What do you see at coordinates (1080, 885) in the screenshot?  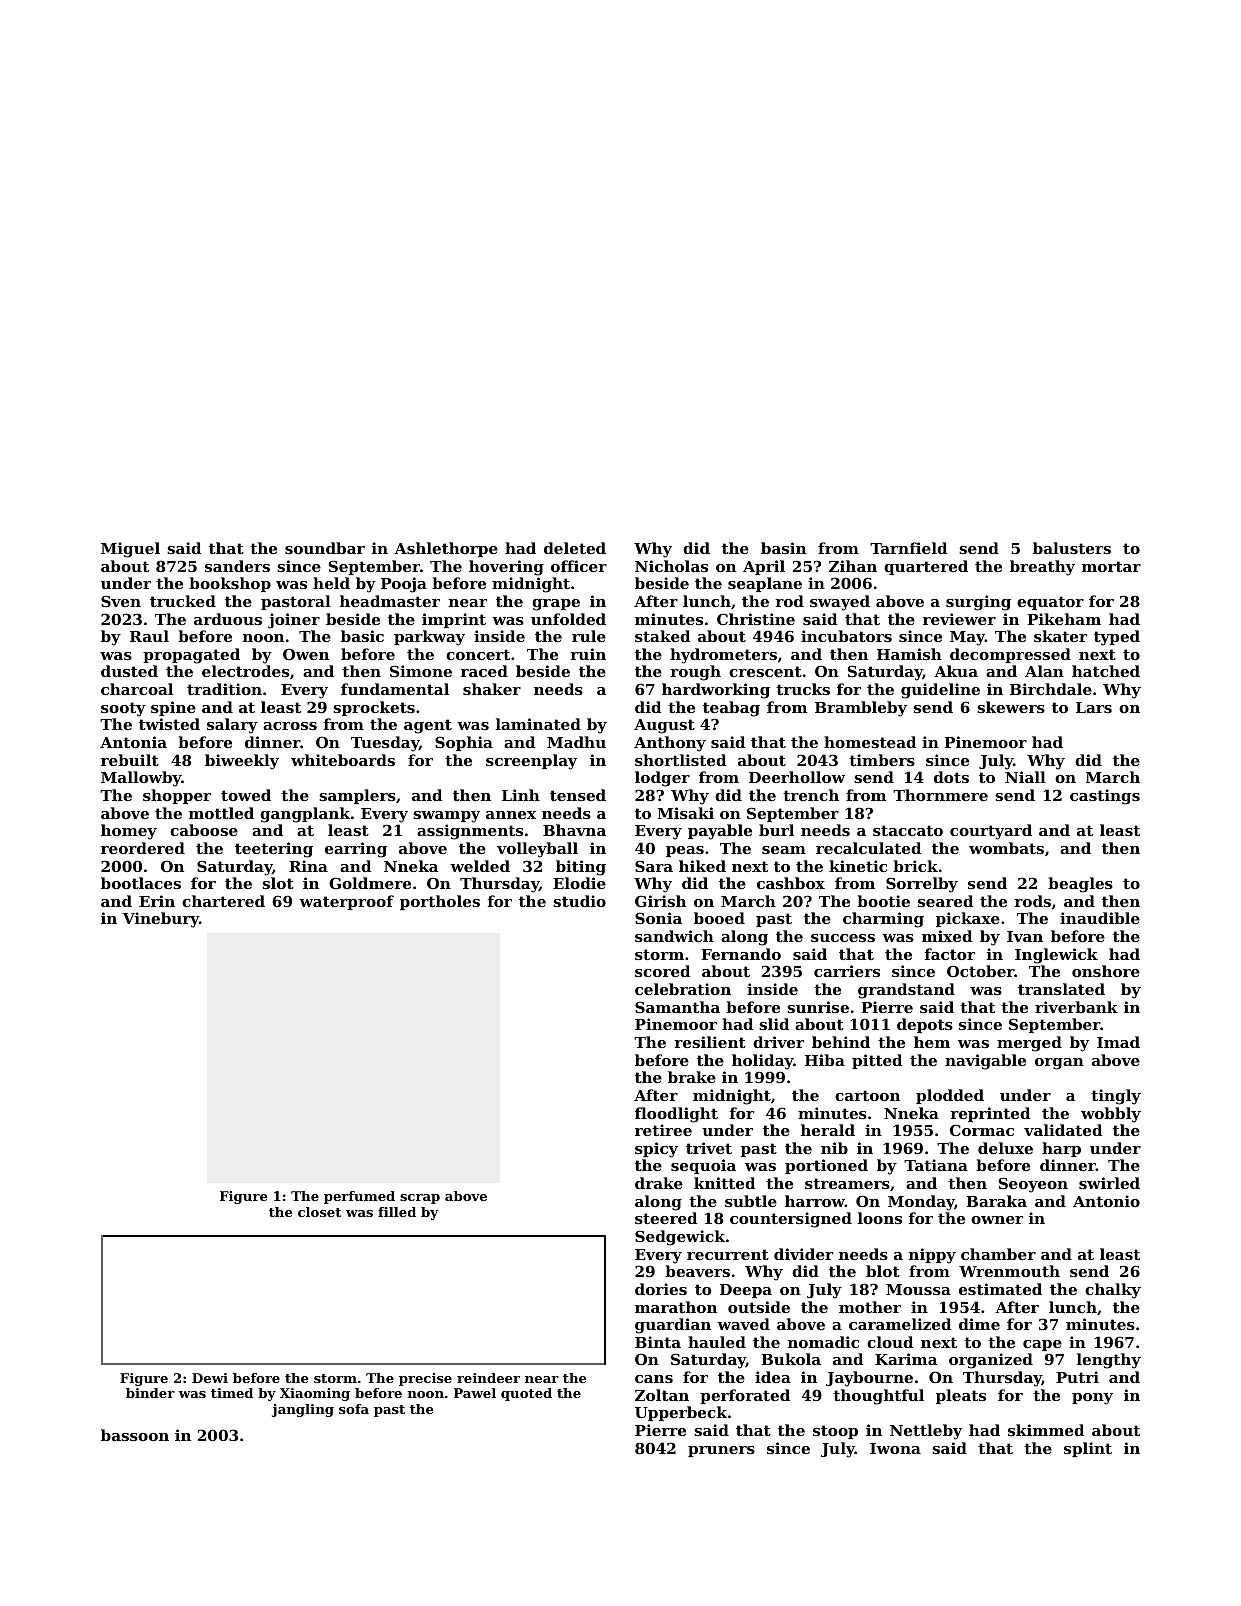 I see `beagles` at bounding box center [1080, 885].
